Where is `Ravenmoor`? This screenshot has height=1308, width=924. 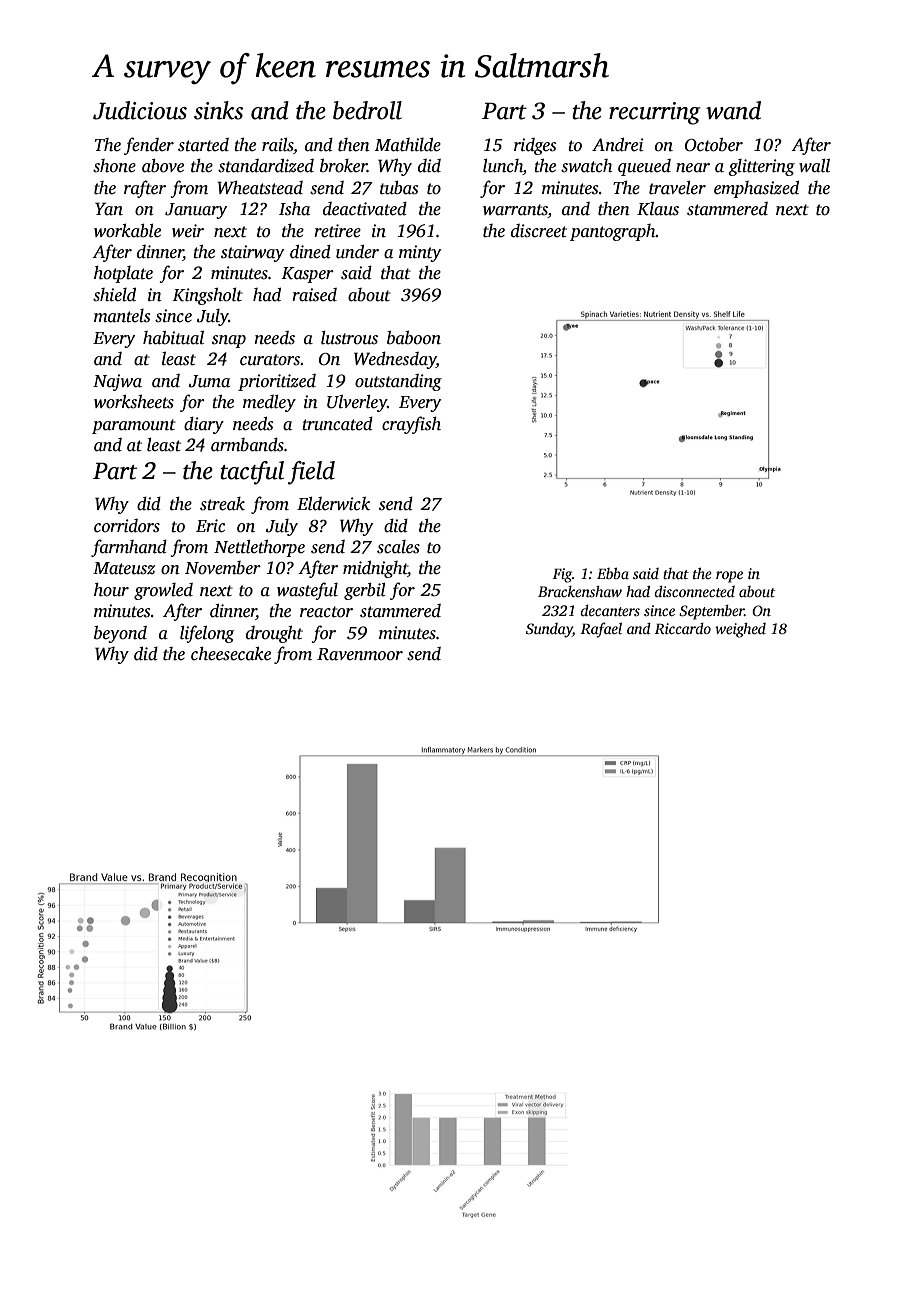
Ravenmoor is located at coordinates (360, 654).
